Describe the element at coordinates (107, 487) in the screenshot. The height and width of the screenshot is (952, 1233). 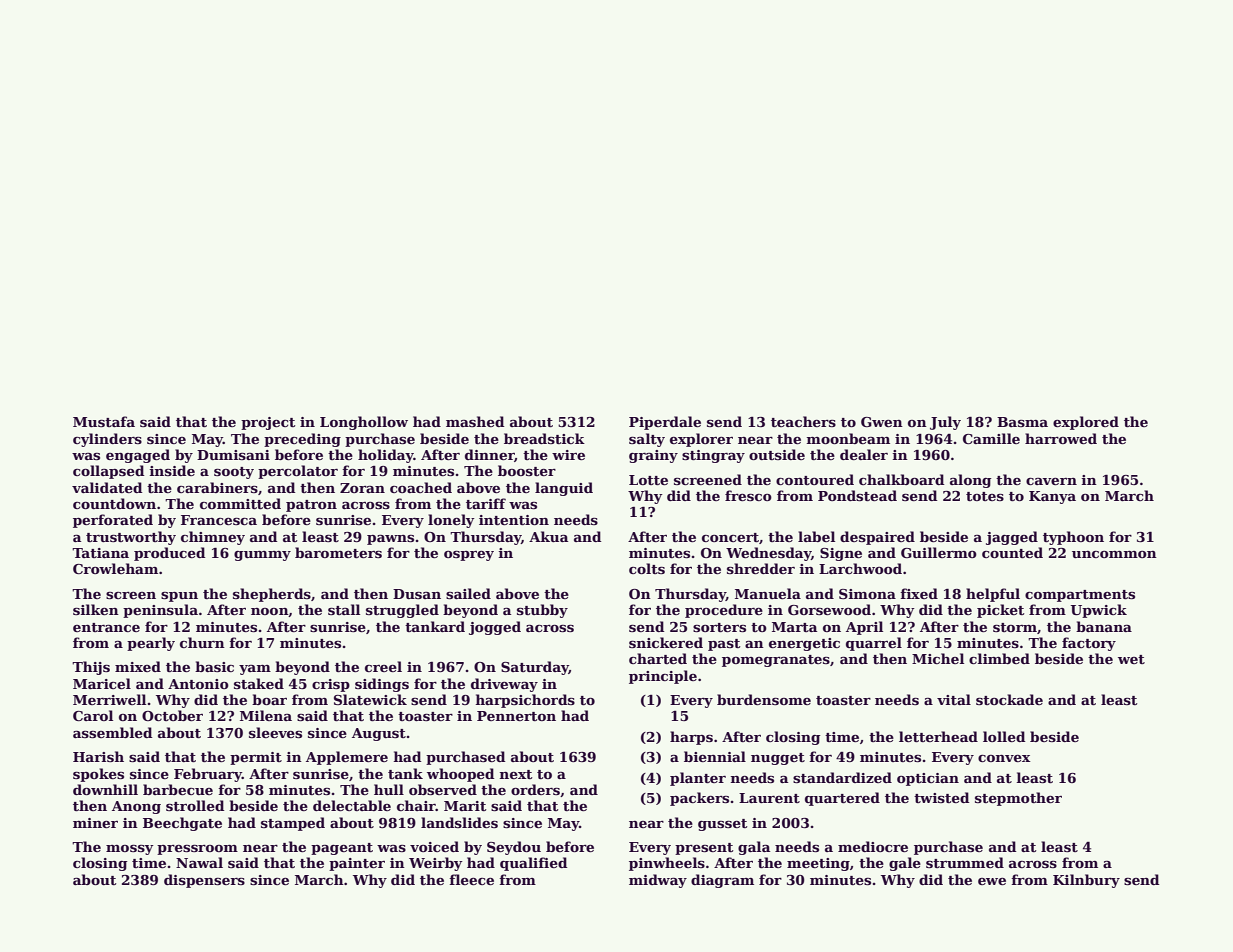
I see `validated` at that location.
